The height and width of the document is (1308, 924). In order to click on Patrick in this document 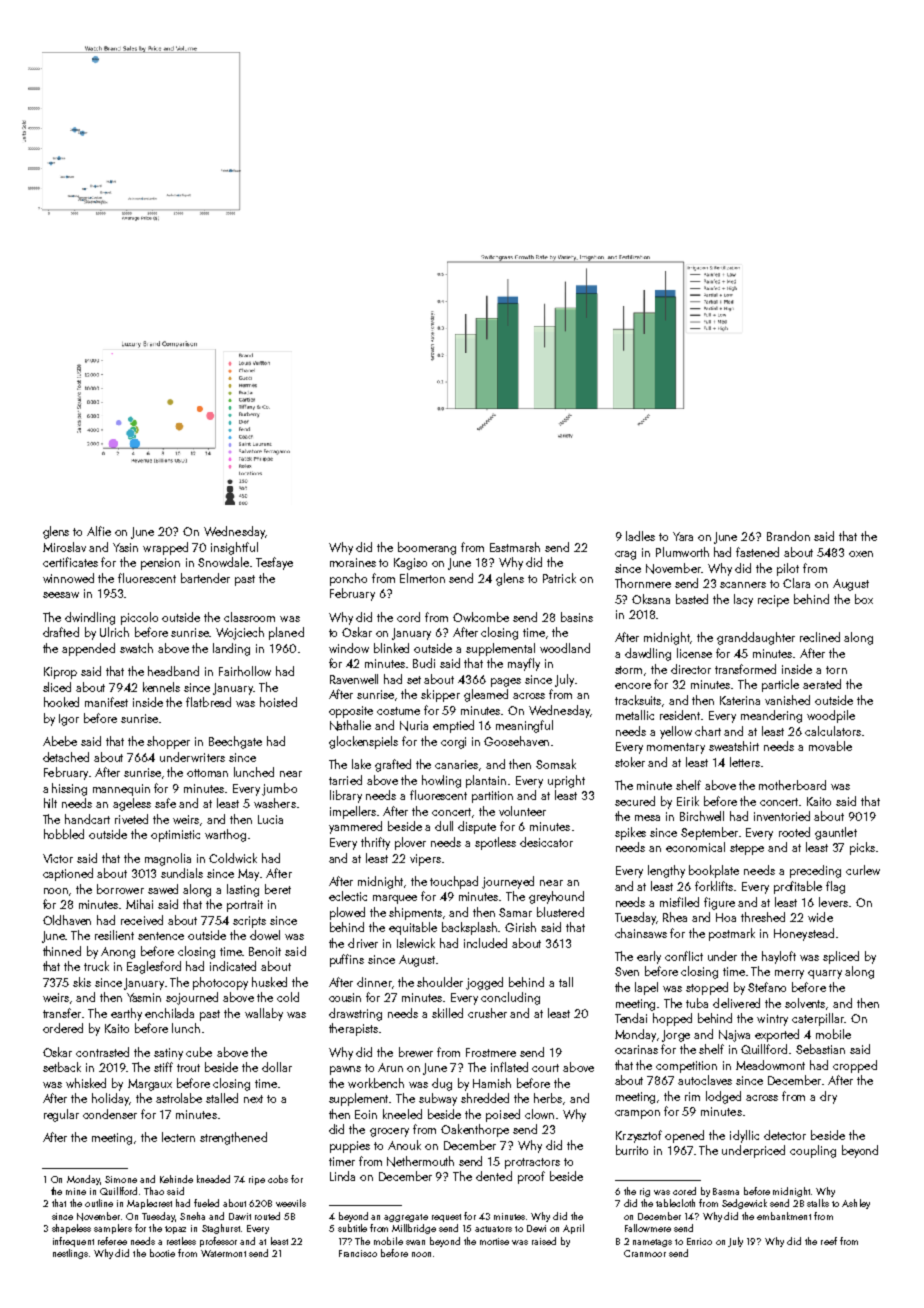, I will do `click(559, 578)`.
